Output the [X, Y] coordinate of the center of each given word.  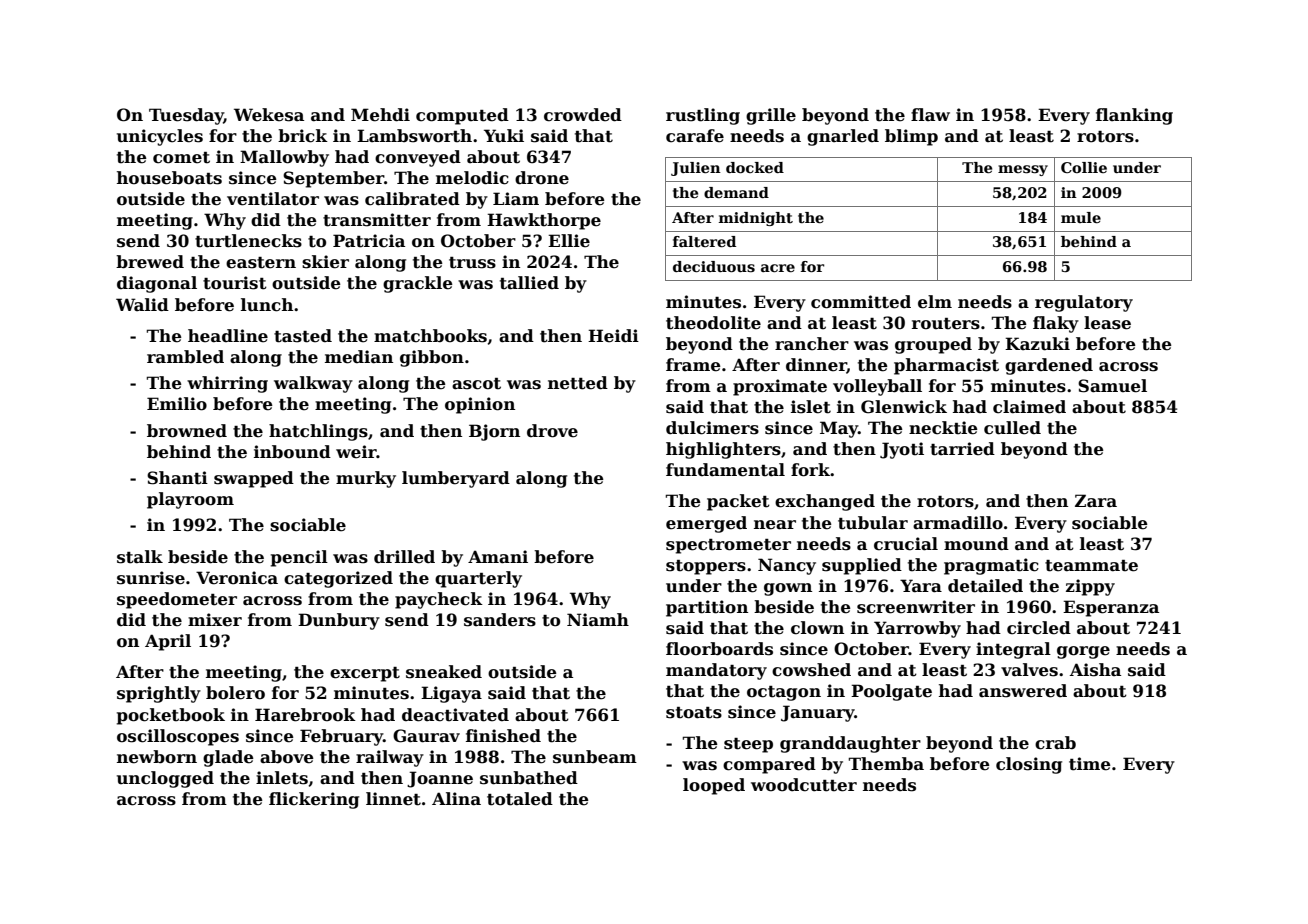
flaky [1056, 324]
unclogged [165, 779]
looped [714, 786]
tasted [303, 336]
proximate [780, 387]
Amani [498, 557]
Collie [1084, 167]
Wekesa [269, 115]
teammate [1091, 566]
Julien [696, 169]
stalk [140, 557]
